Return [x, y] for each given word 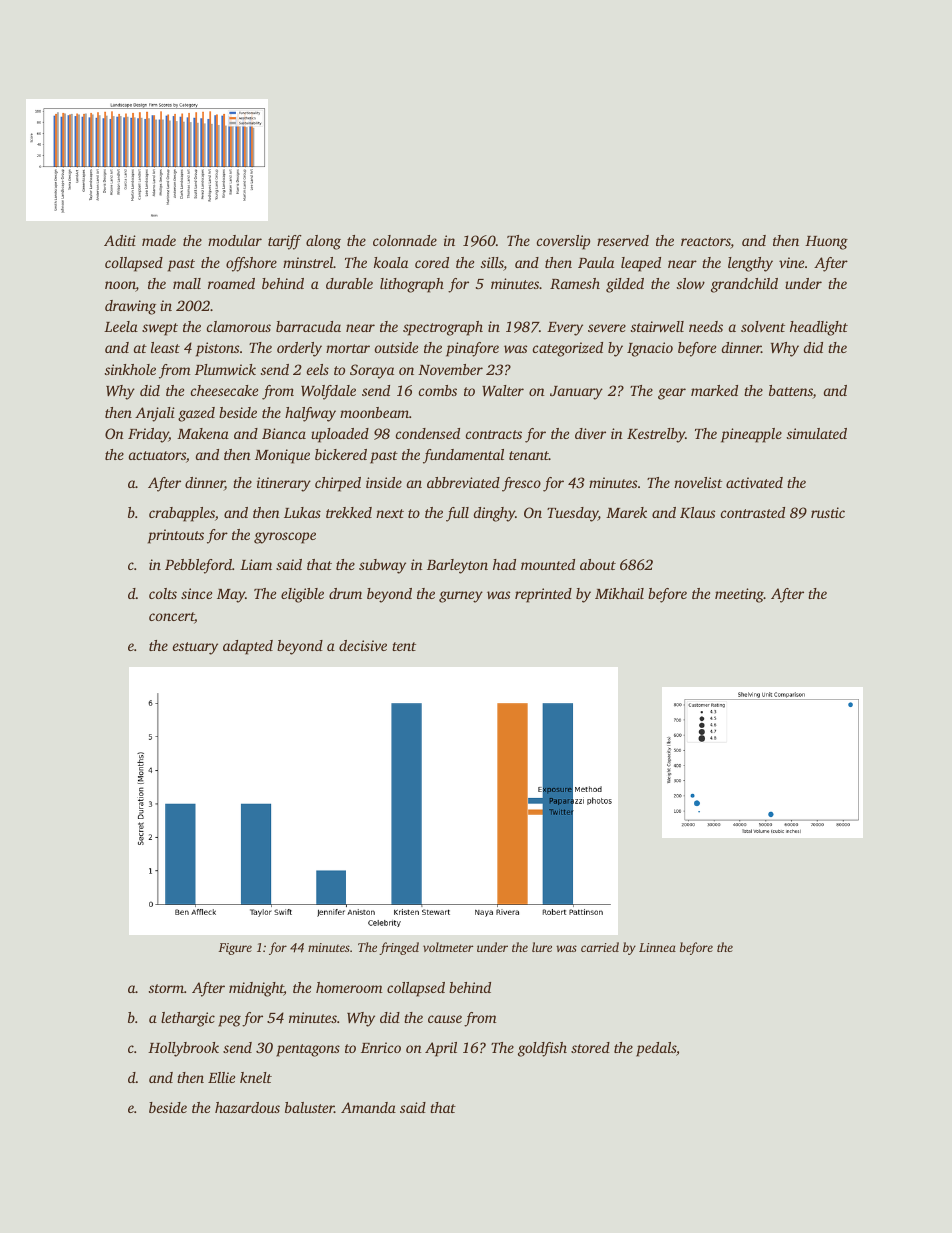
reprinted [543, 595]
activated [754, 482]
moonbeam [374, 412]
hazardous [247, 1107]
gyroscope [285, 538]
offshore [251, 264]
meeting [739, 595]
